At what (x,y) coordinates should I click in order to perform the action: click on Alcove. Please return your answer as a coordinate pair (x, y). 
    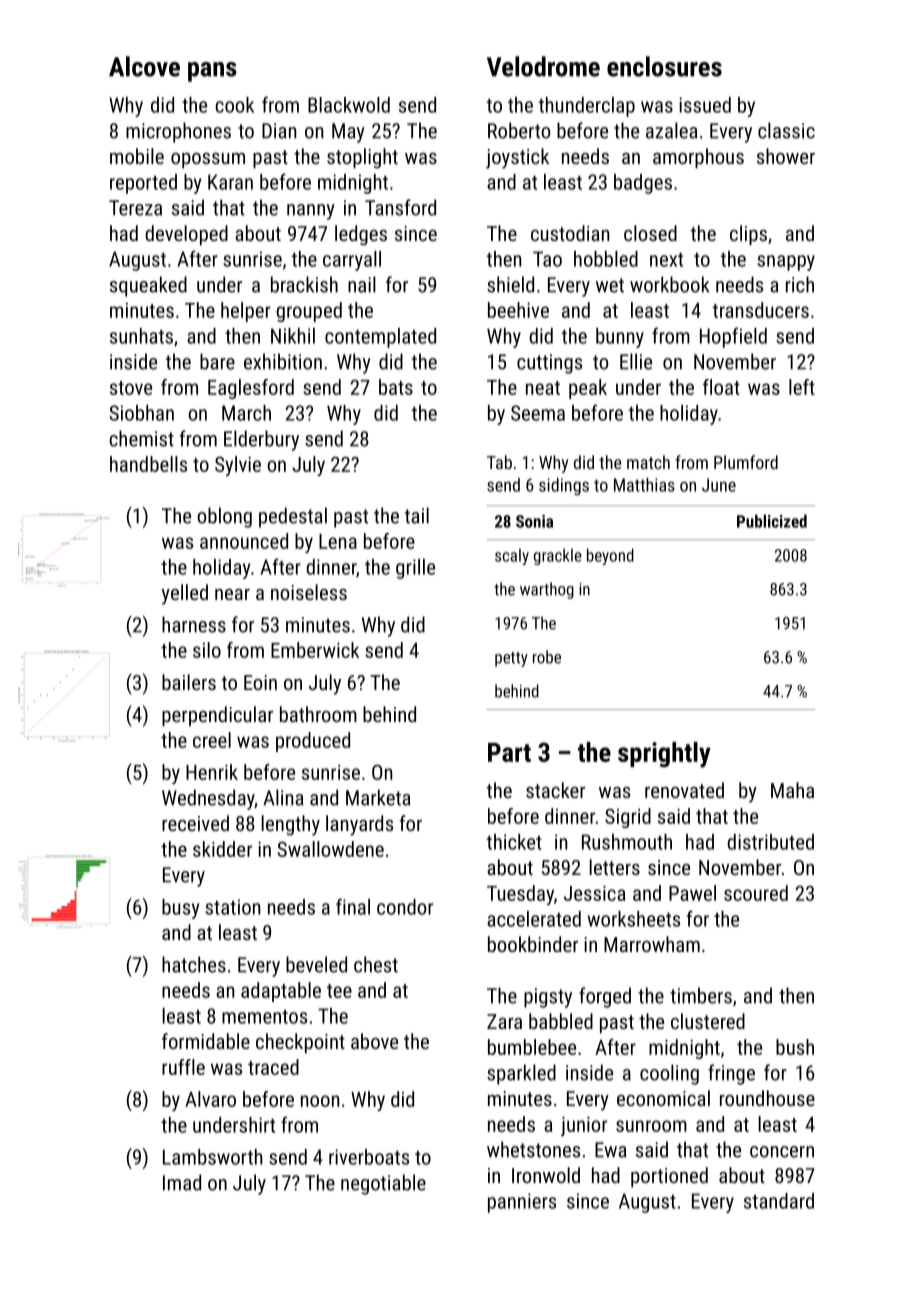
    Looking at the image, I should click on (144, 66).
